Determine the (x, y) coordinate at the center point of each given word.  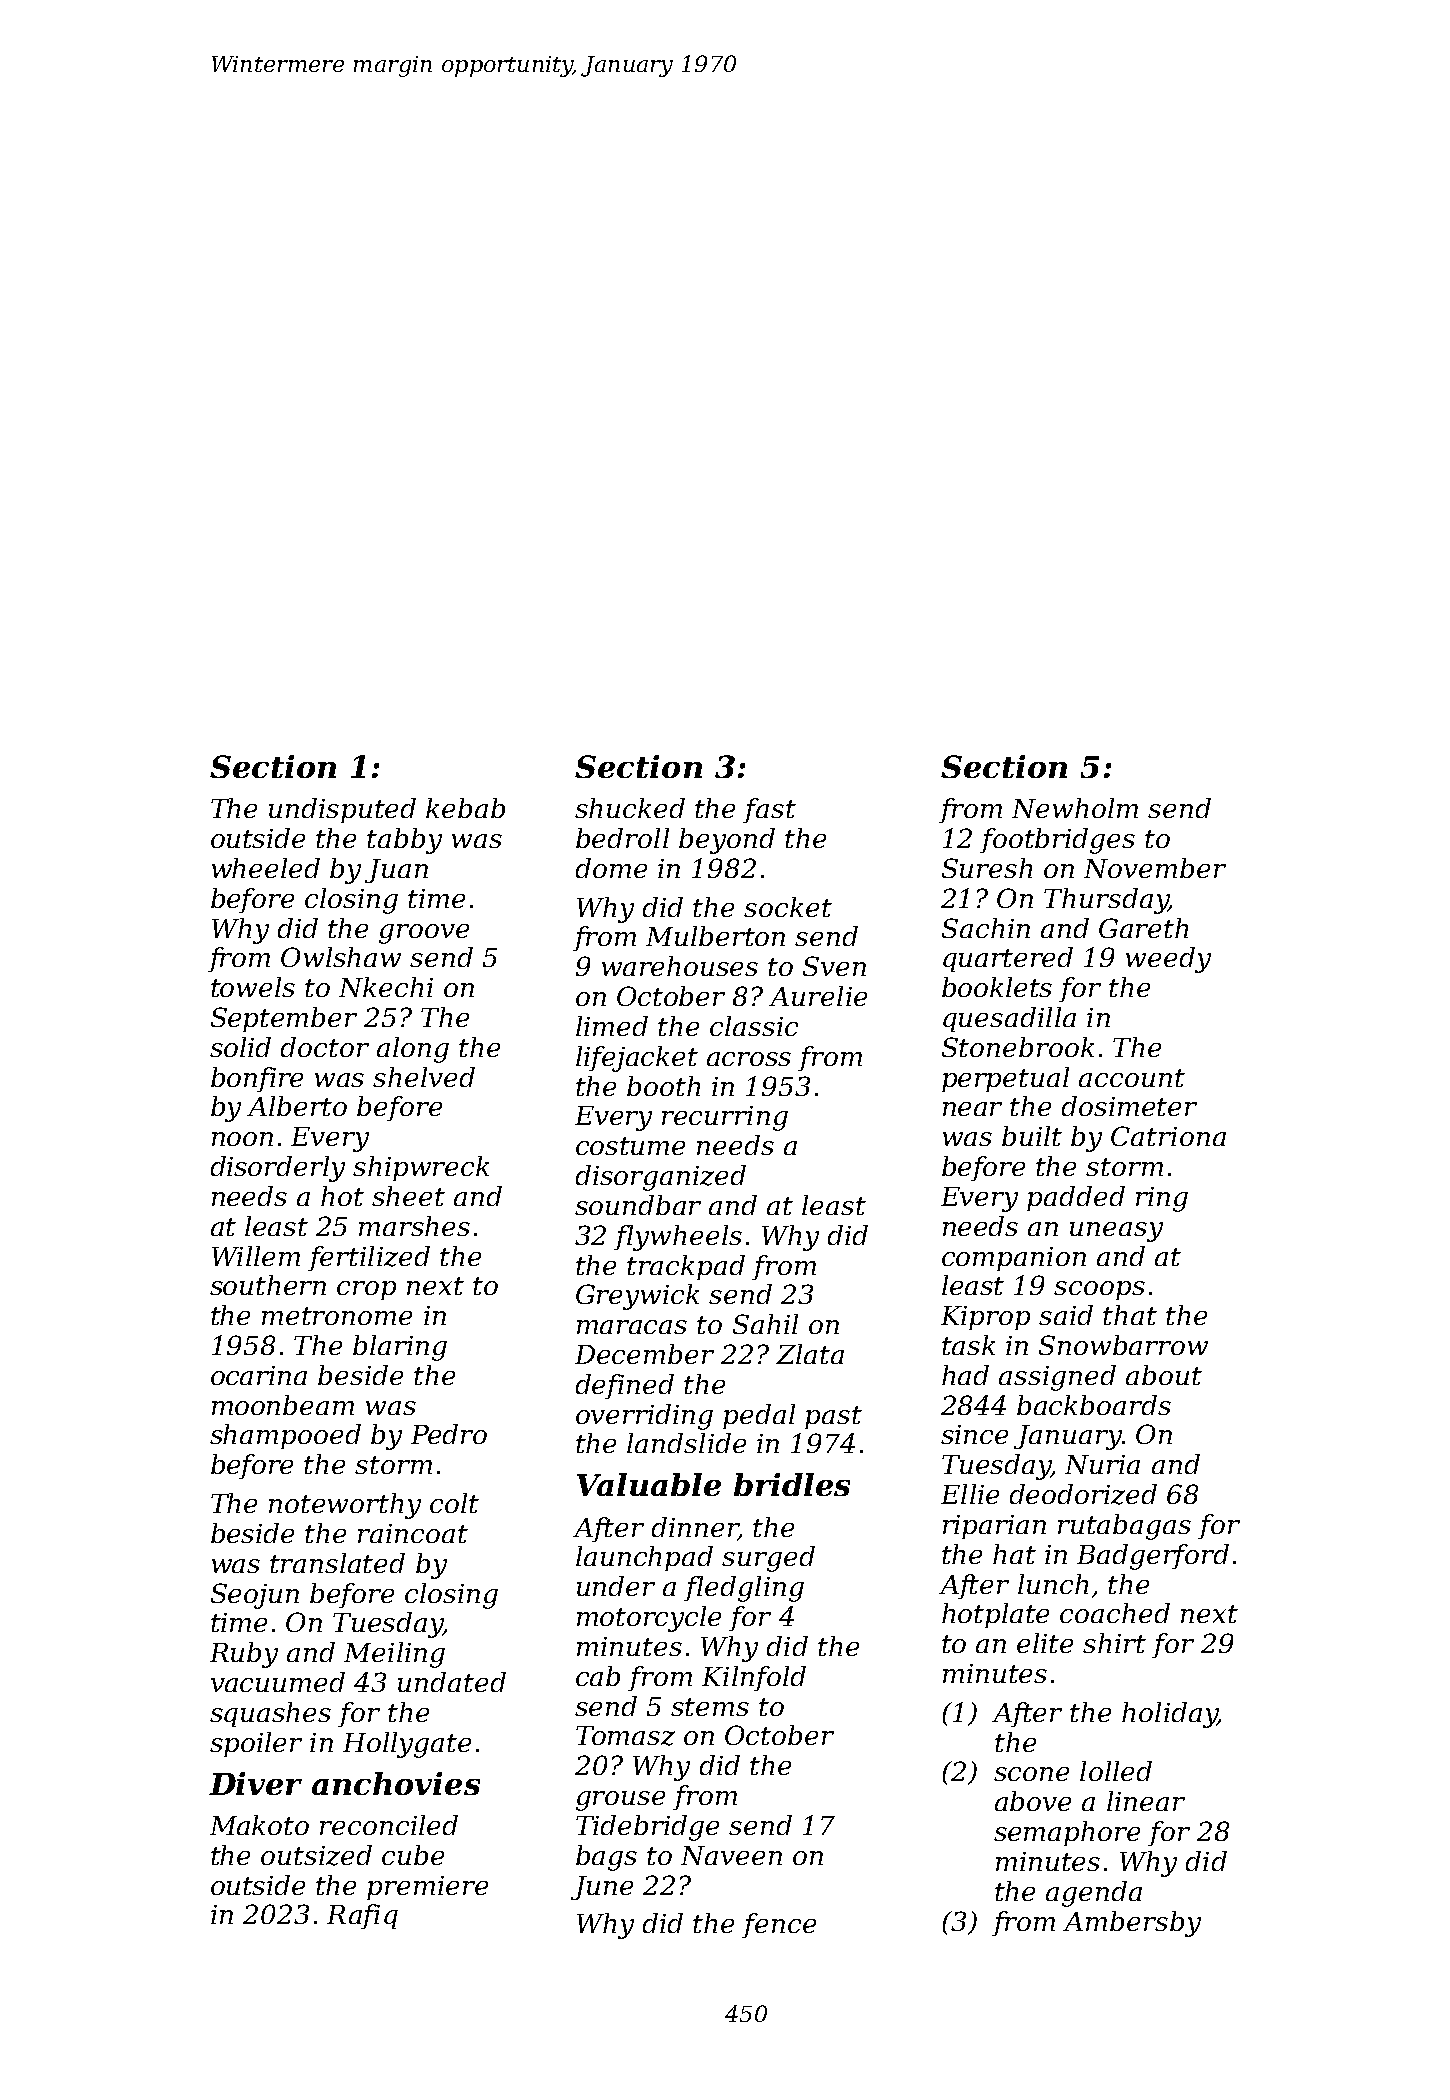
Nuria (1102, 1464)
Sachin (986, 928)
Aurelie (818, 996)
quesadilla (1009, 1019)
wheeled (266, 868)
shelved (424, 1077)
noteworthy (345, 1506)
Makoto (259, 1825)
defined (625, 1386)
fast (769, 810)
